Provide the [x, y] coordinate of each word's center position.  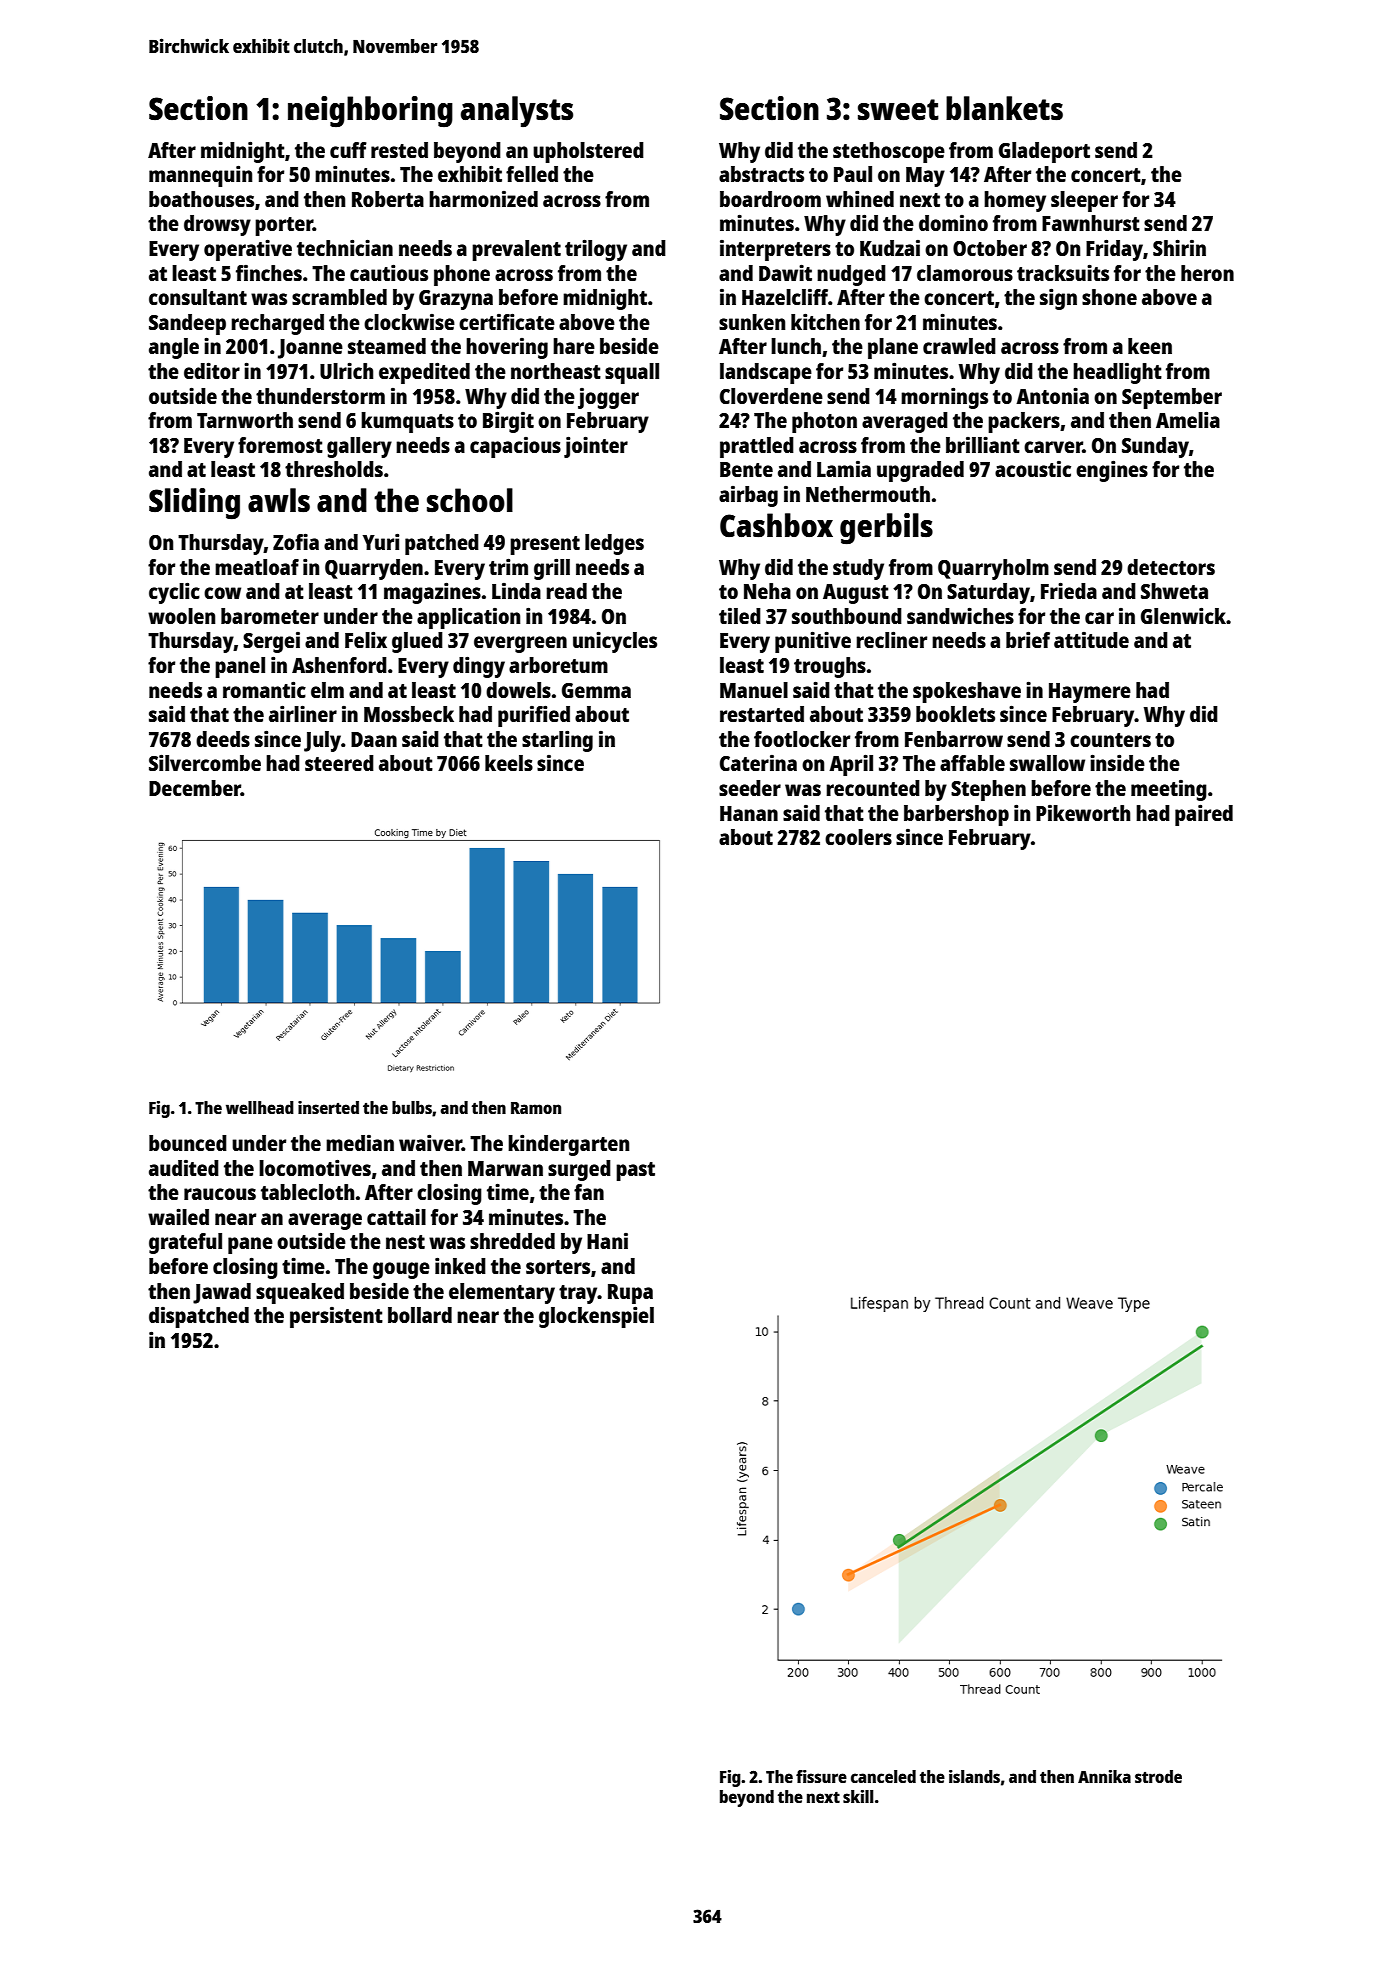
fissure [821, 1776]
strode [1158, 1776]
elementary [502, 1293]
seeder [750, 788]
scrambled [339, 297]
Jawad [222, 1293]
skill [858, 1796]
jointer [596, 447]
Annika [1104, 1776]
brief [1028, 639]
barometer [270, 616]
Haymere [1090, 693]
